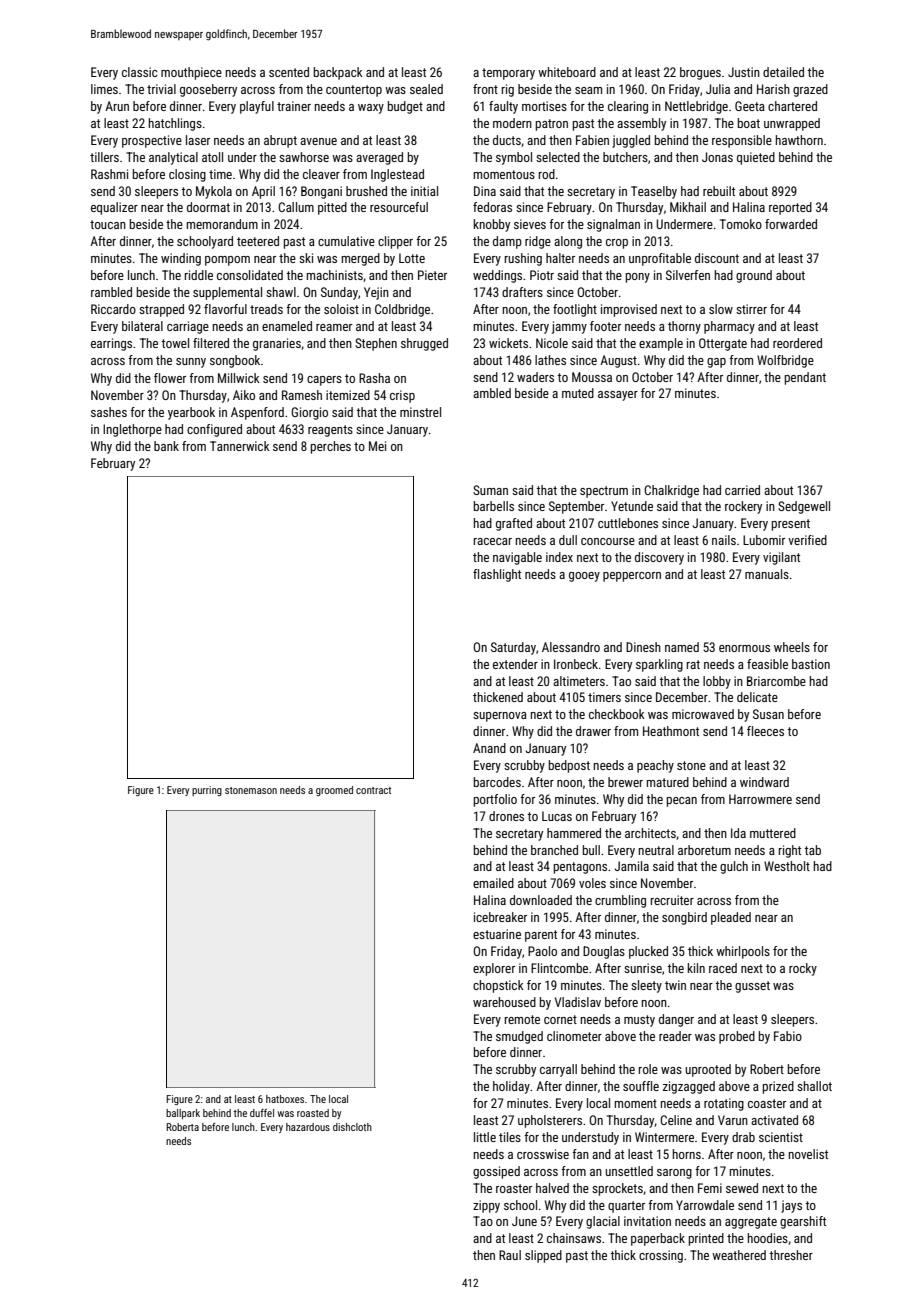 The width and height of the screenshot is (924, 1308). Describe the element at coordinates (552, 125) in the screenshot. I see `patron` at that location.
